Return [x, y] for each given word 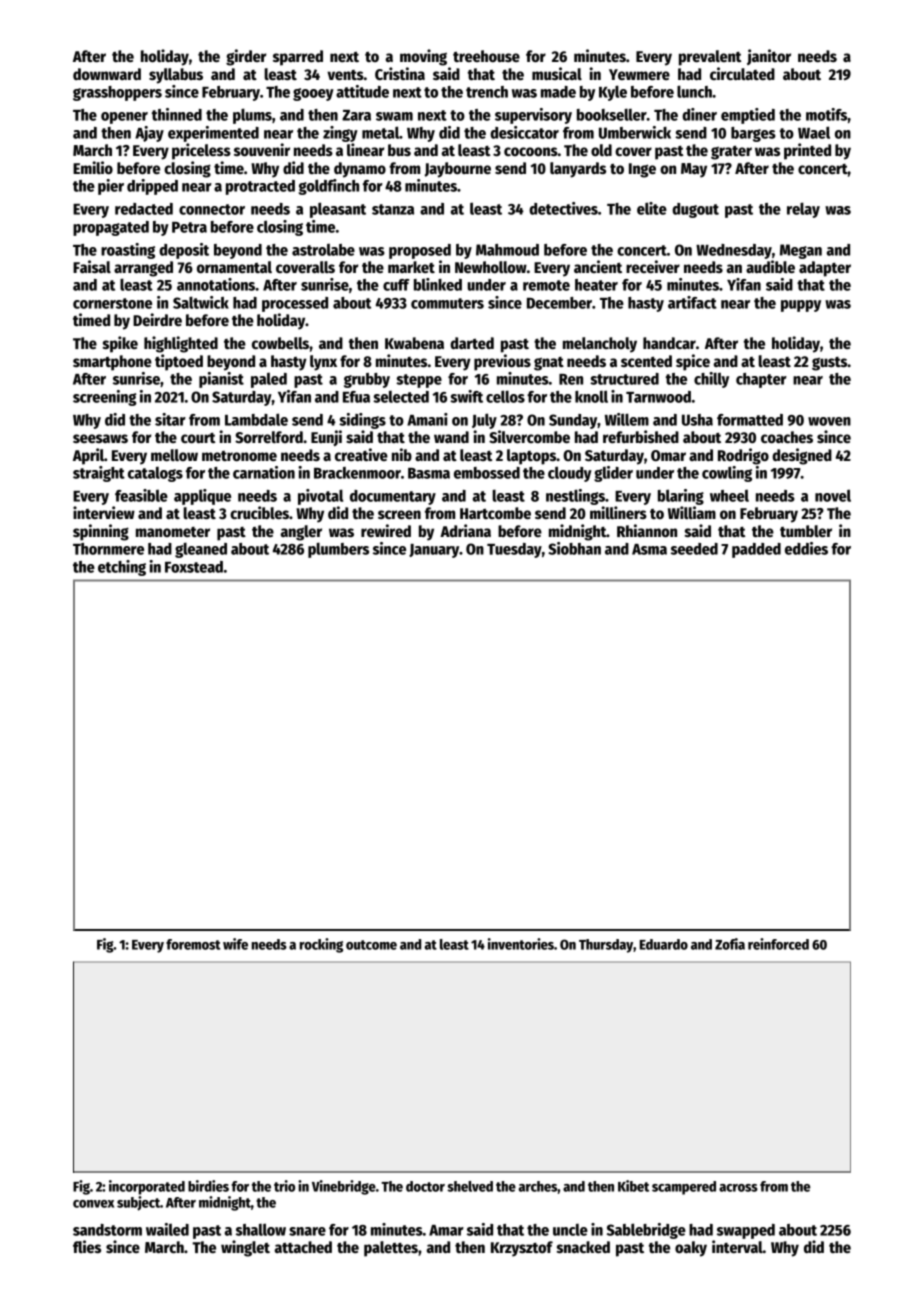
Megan [801, 251]
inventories [521, 944]
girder [246, 57]
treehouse [486, 56]
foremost [193, 944]
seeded [694, 549]
